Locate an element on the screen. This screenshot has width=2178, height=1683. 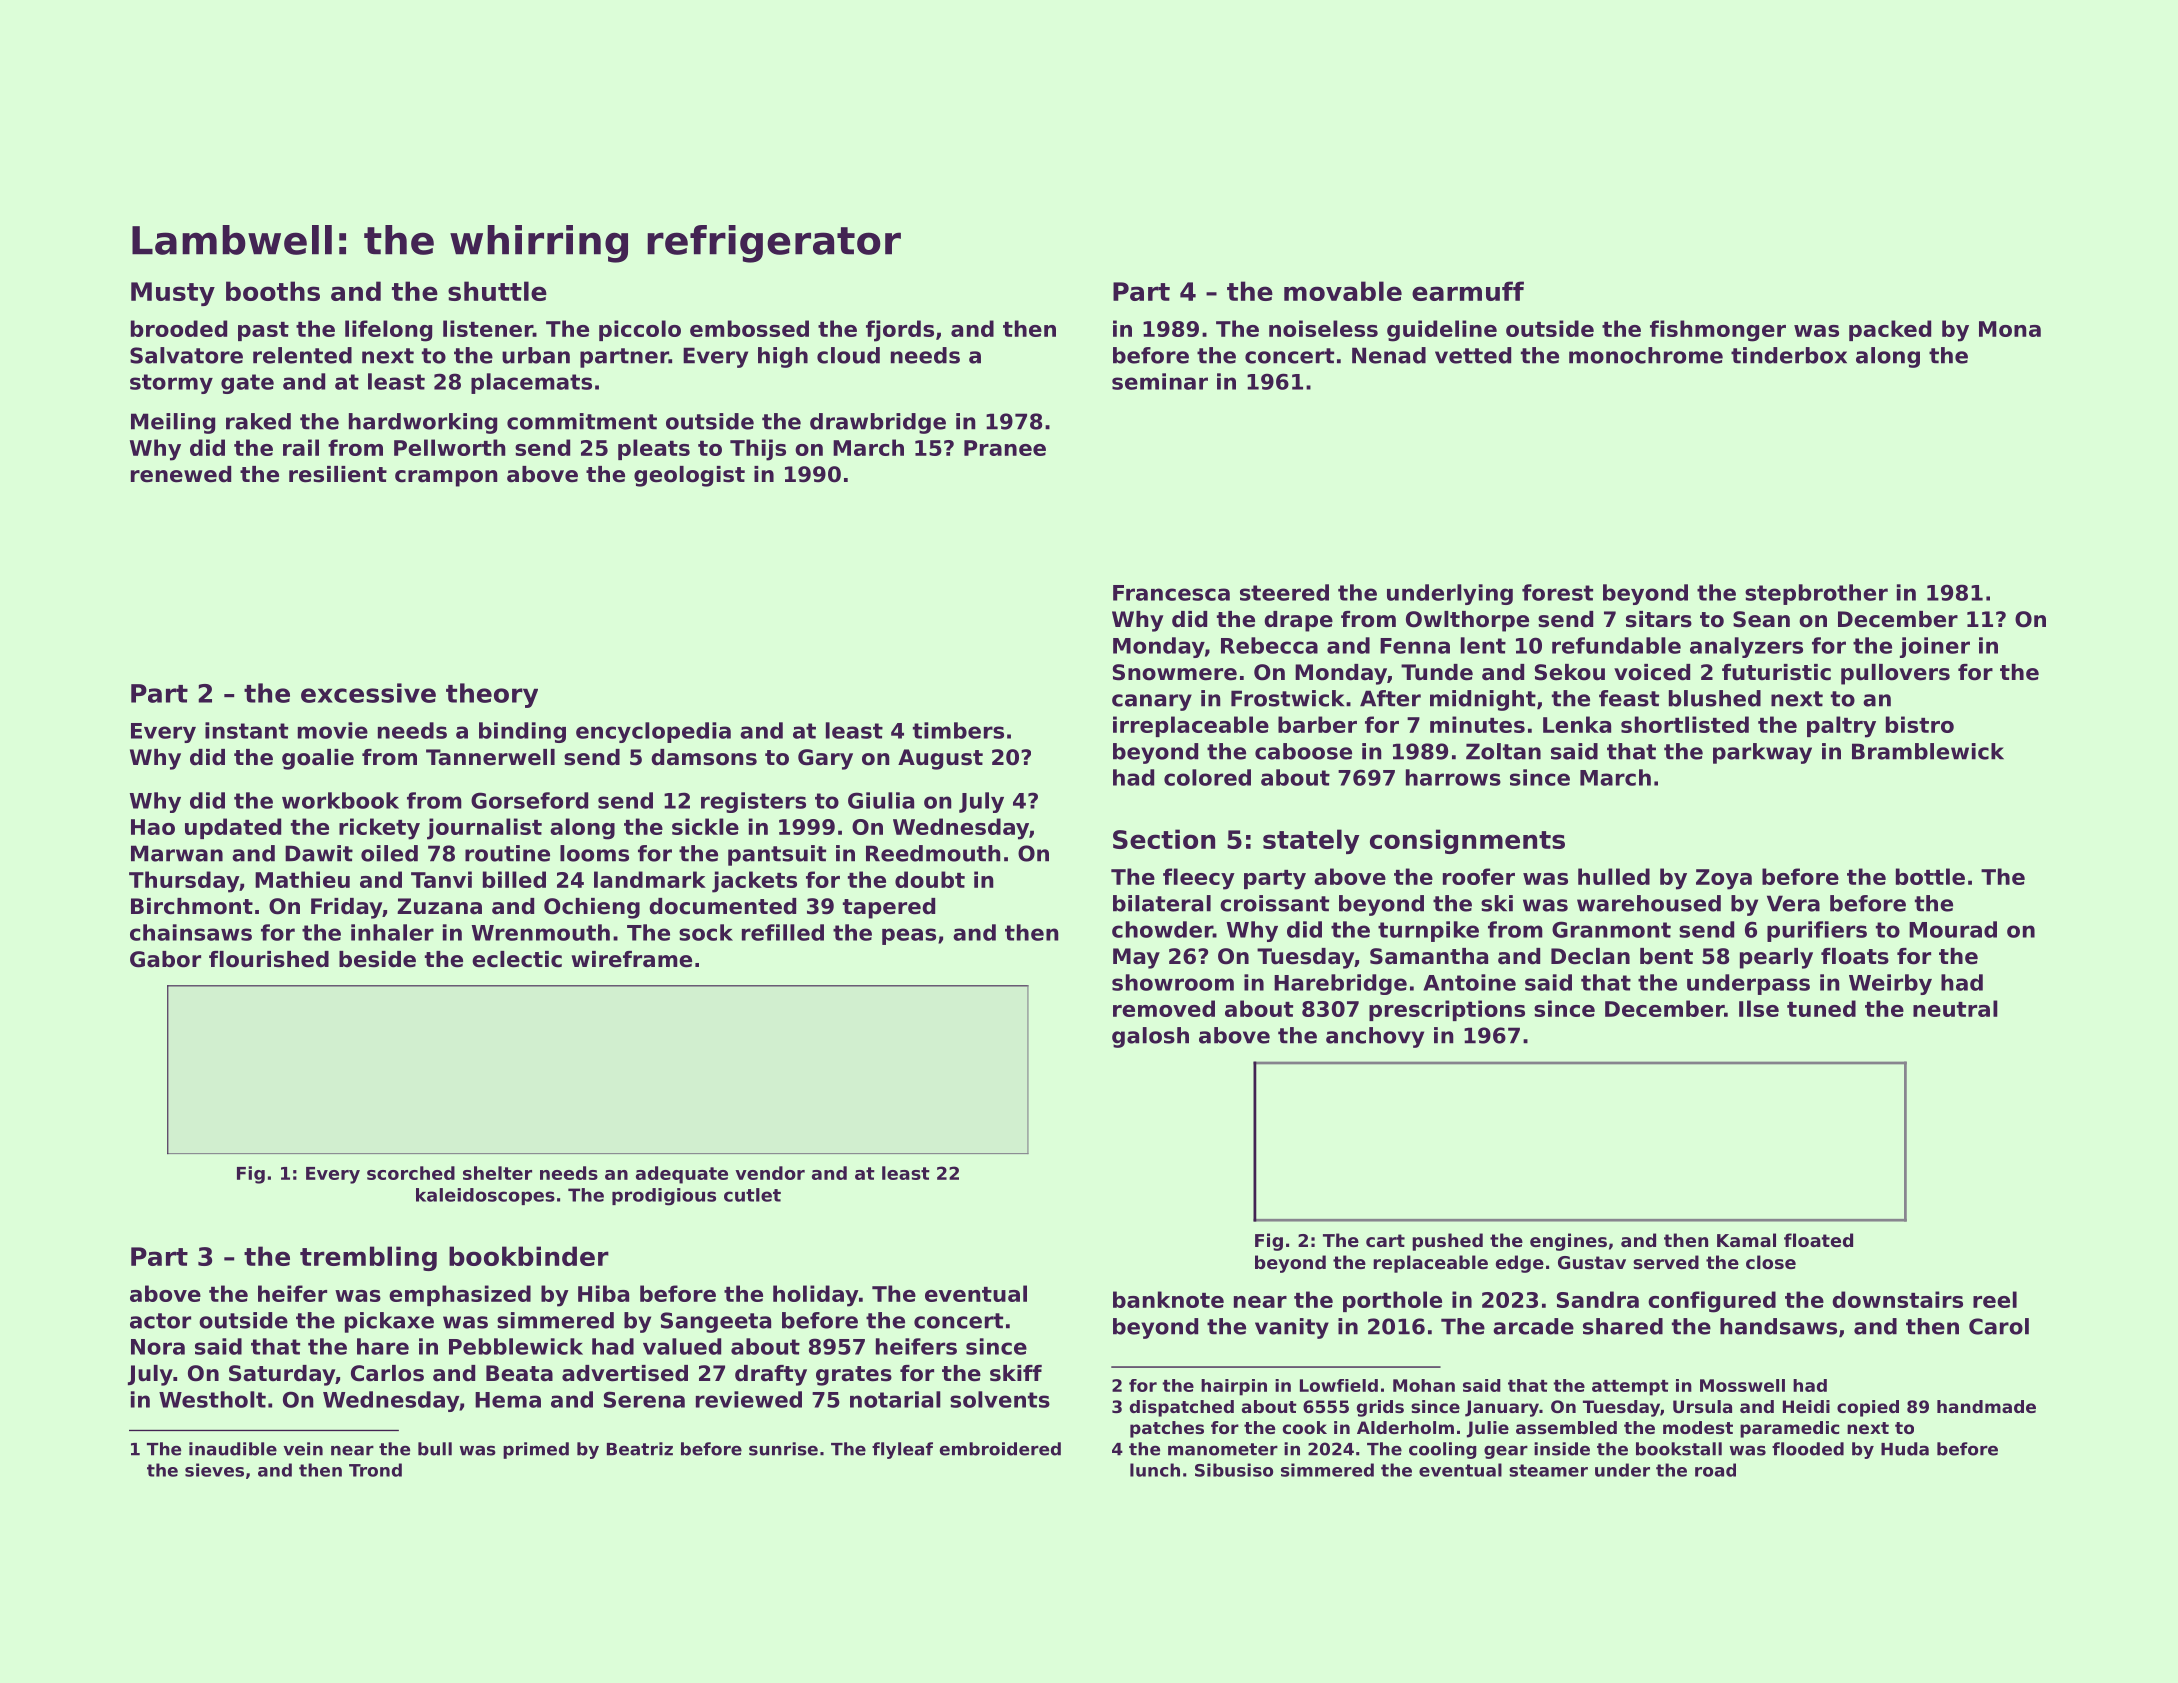
banknote is located at coordinates (1168, 1299).
